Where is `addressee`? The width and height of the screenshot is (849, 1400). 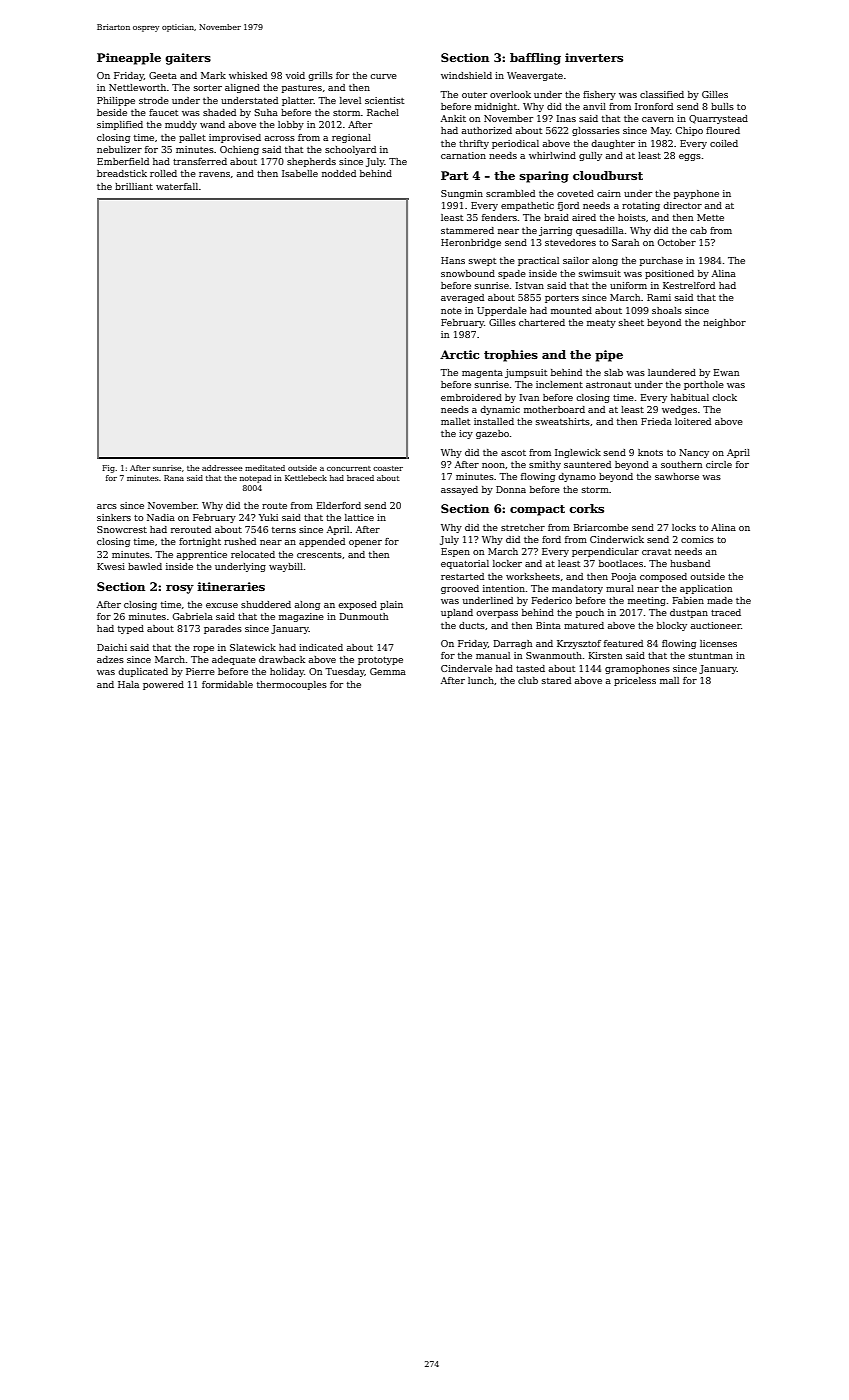
addressee is located at coordinates (222, 468).
